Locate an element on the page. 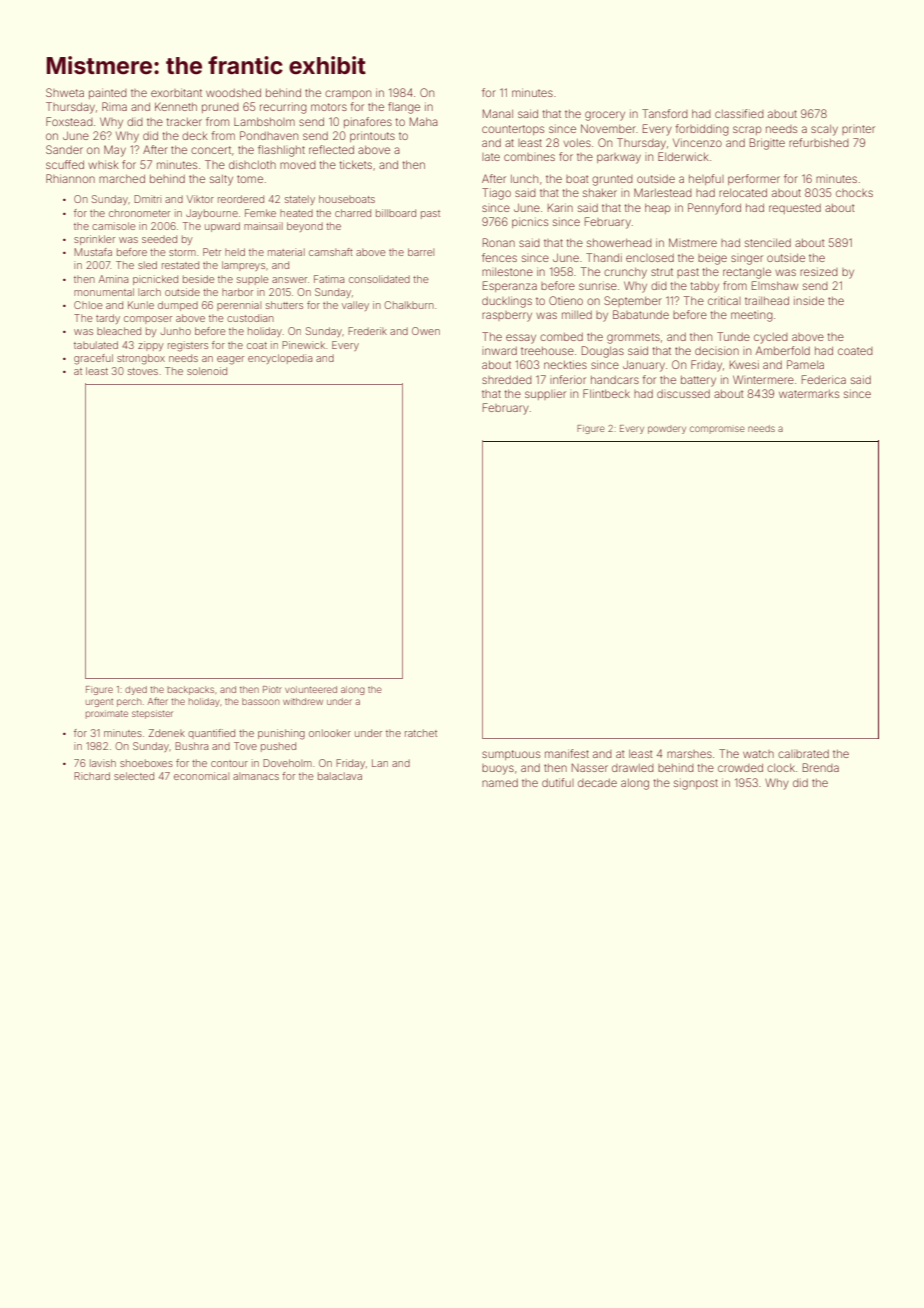 The image size is (924, 1308). reflected is located at coordinates (331, 149).
